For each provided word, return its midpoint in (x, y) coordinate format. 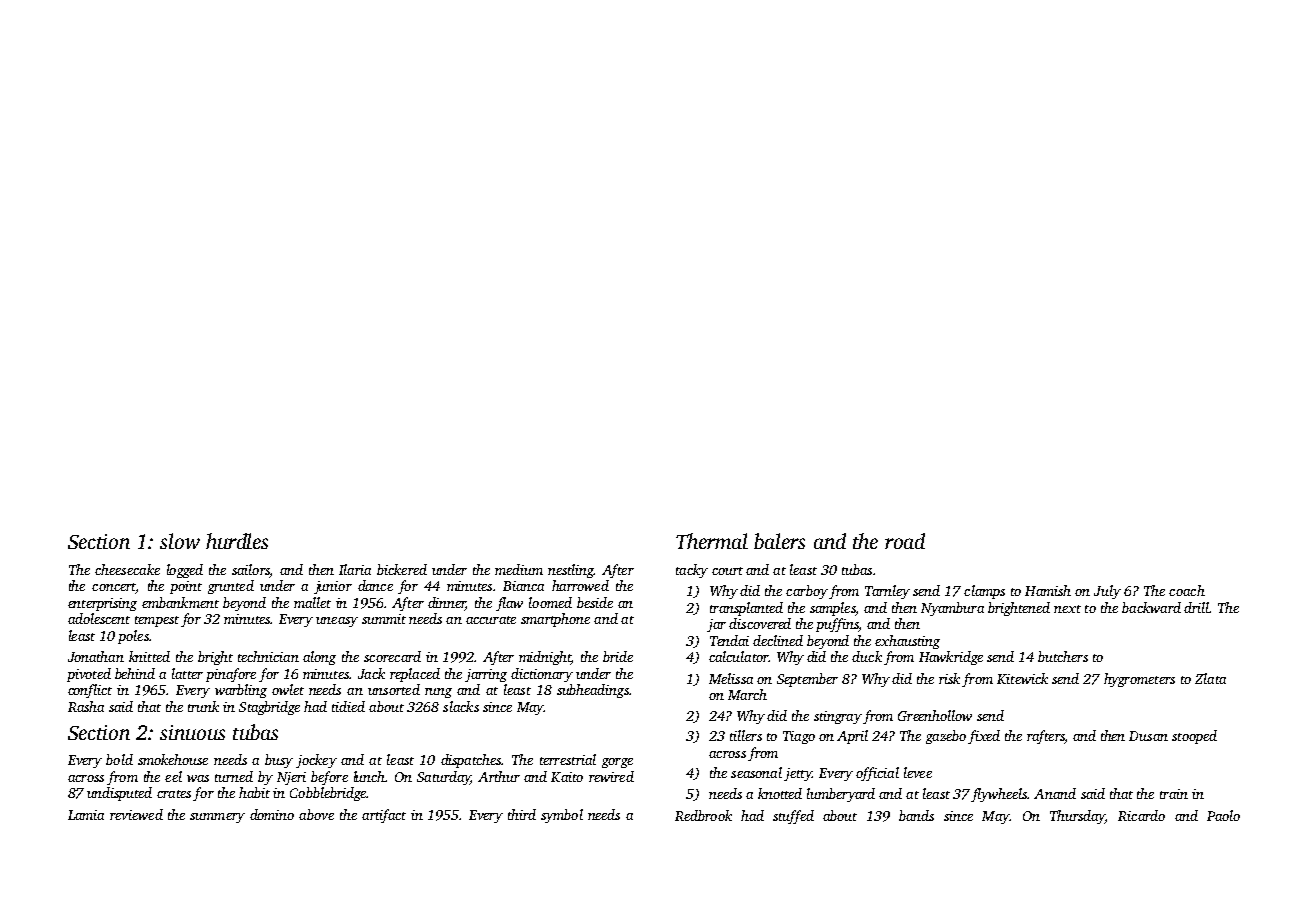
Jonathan (96, 656)
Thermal (712, 541)
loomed (550, 602)
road (905, 541)
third (522, 814)
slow (180, 541)
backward (1151, 607)
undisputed (119, 794)
